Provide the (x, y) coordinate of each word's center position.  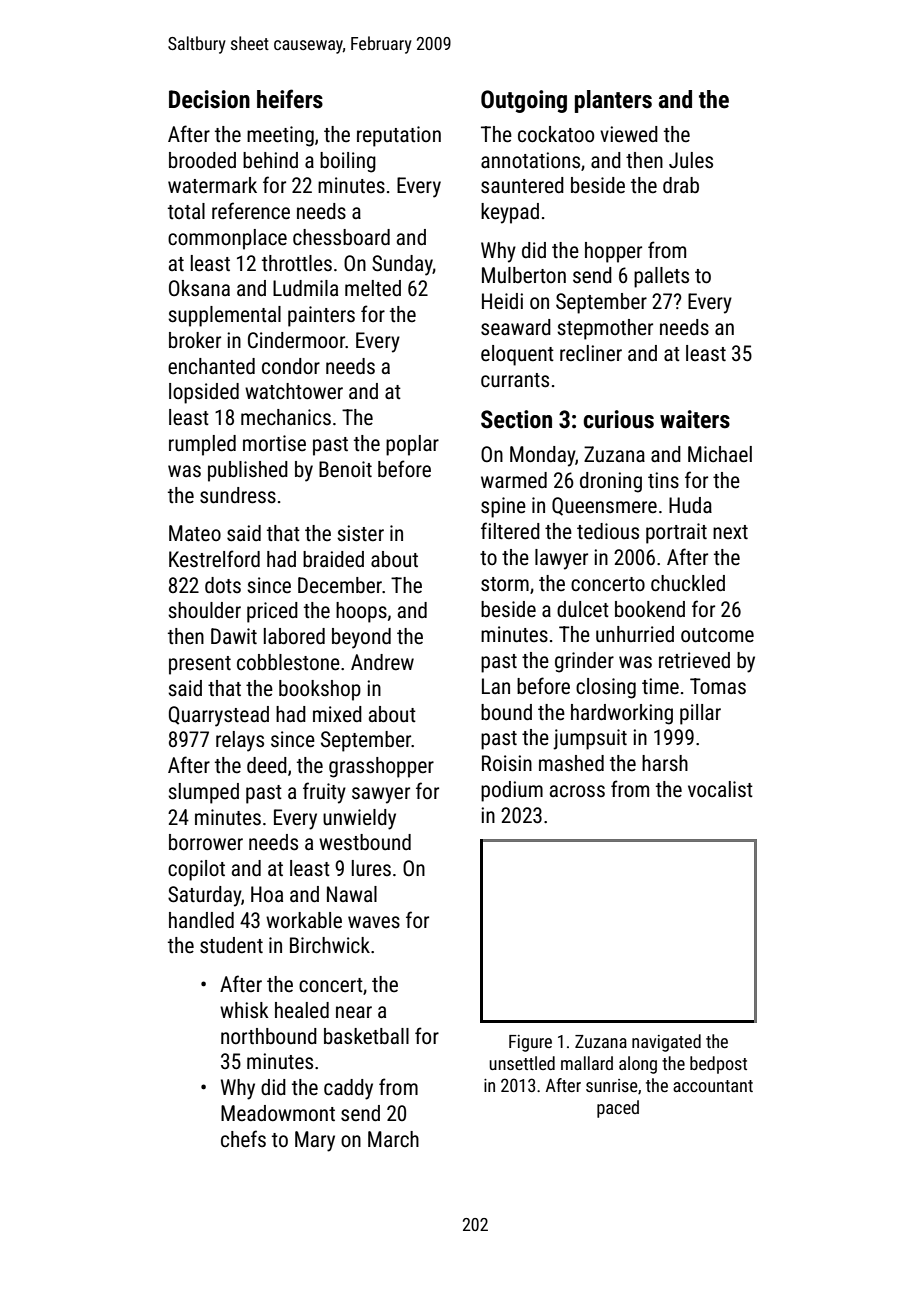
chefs (243, 1138)
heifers (290, 99)
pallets (661, 277)
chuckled (688, 583)
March (393, 1139)
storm (505, 584)
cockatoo (556, 134)
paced (618, 1109)
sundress (238, 495)
